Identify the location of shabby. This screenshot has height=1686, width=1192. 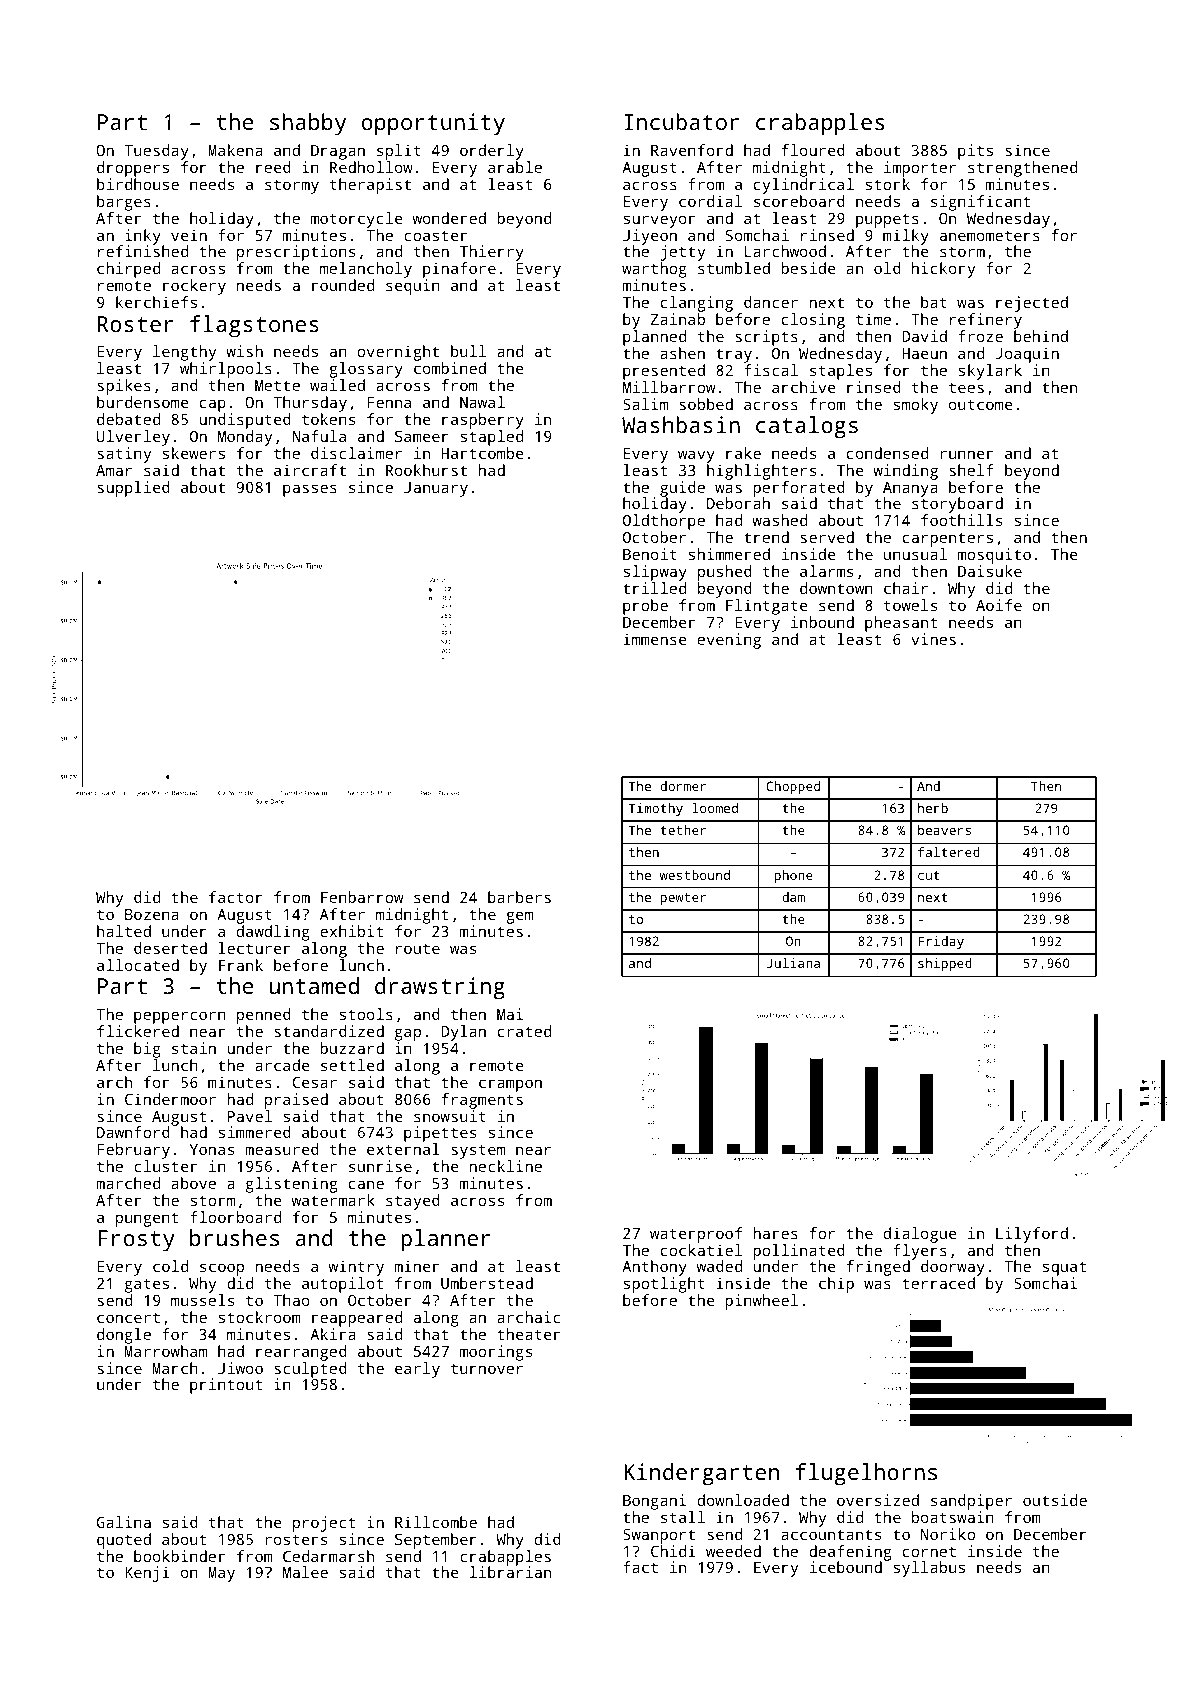
(308, 124).
